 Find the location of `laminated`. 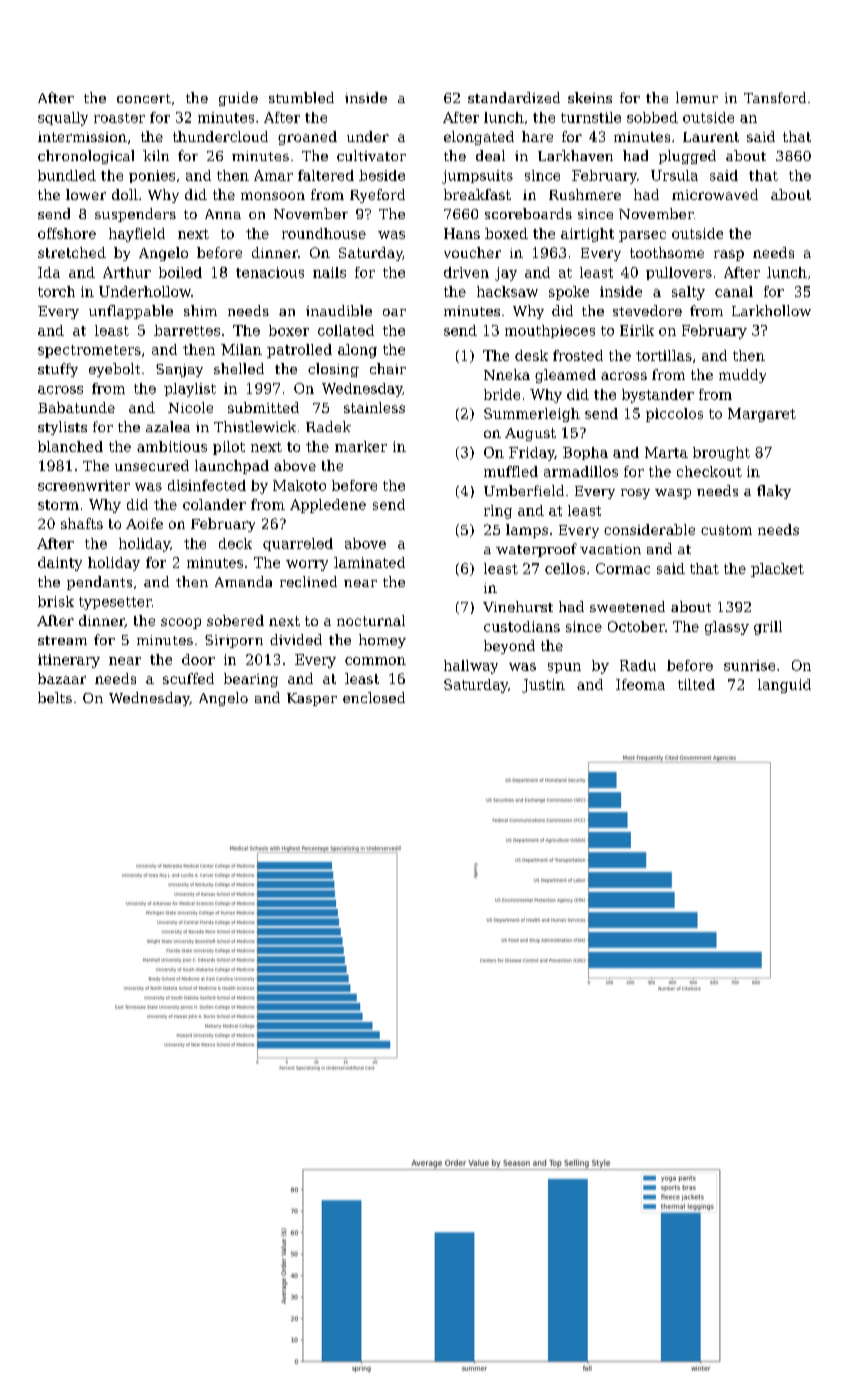

laminated is located at coordinates (369, 562).
